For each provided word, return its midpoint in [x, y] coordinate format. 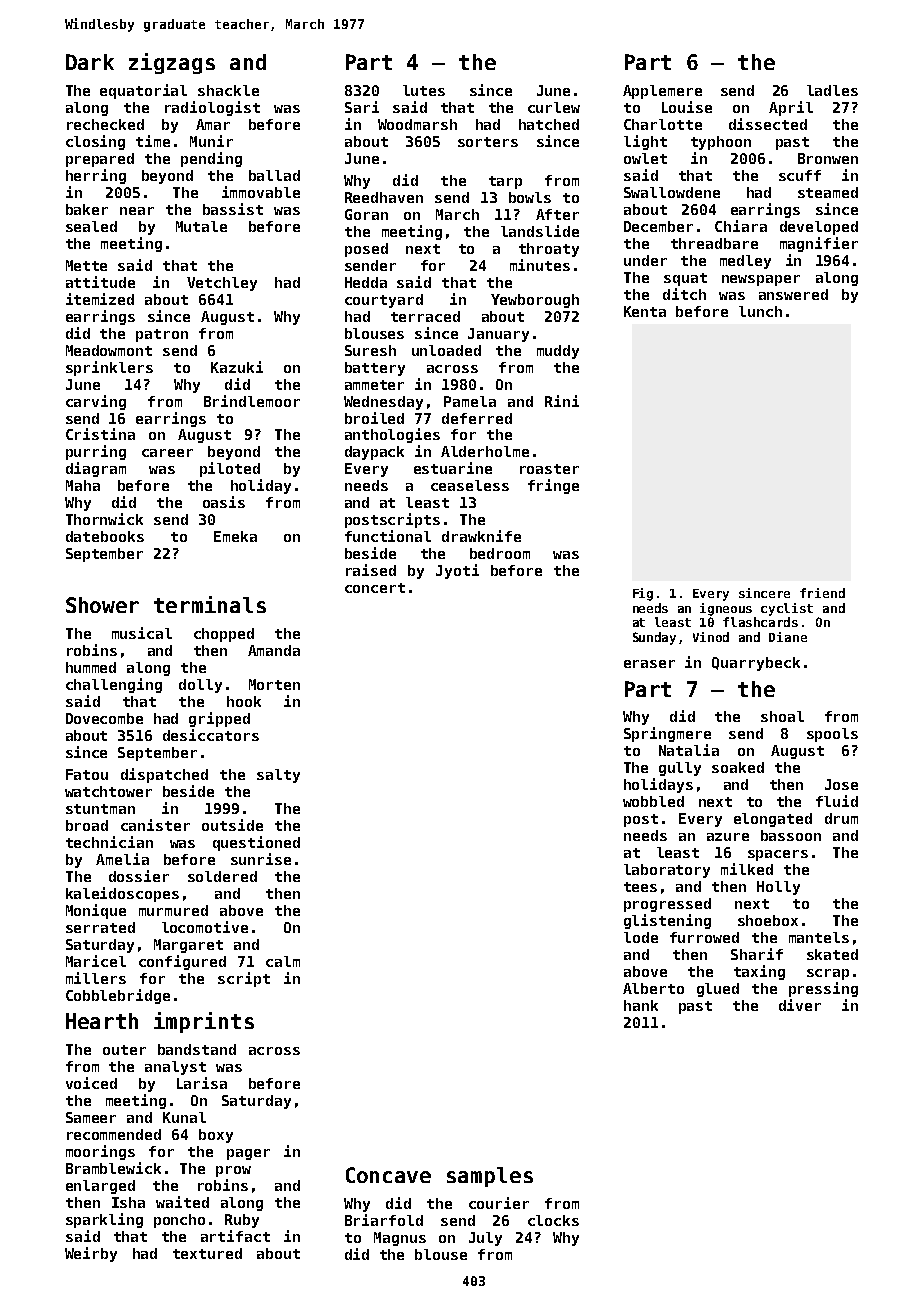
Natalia [689, 750]
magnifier [819, 244]
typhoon [721, 143]
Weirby [91, 1254]
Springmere [667, 734]
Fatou [87, 774]
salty [278, 776]
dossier [139, 876]
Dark [90, 62]
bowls [530, 197]
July [485, 1239]
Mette [86, 265]
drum [841, 818]
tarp [505, 182]
